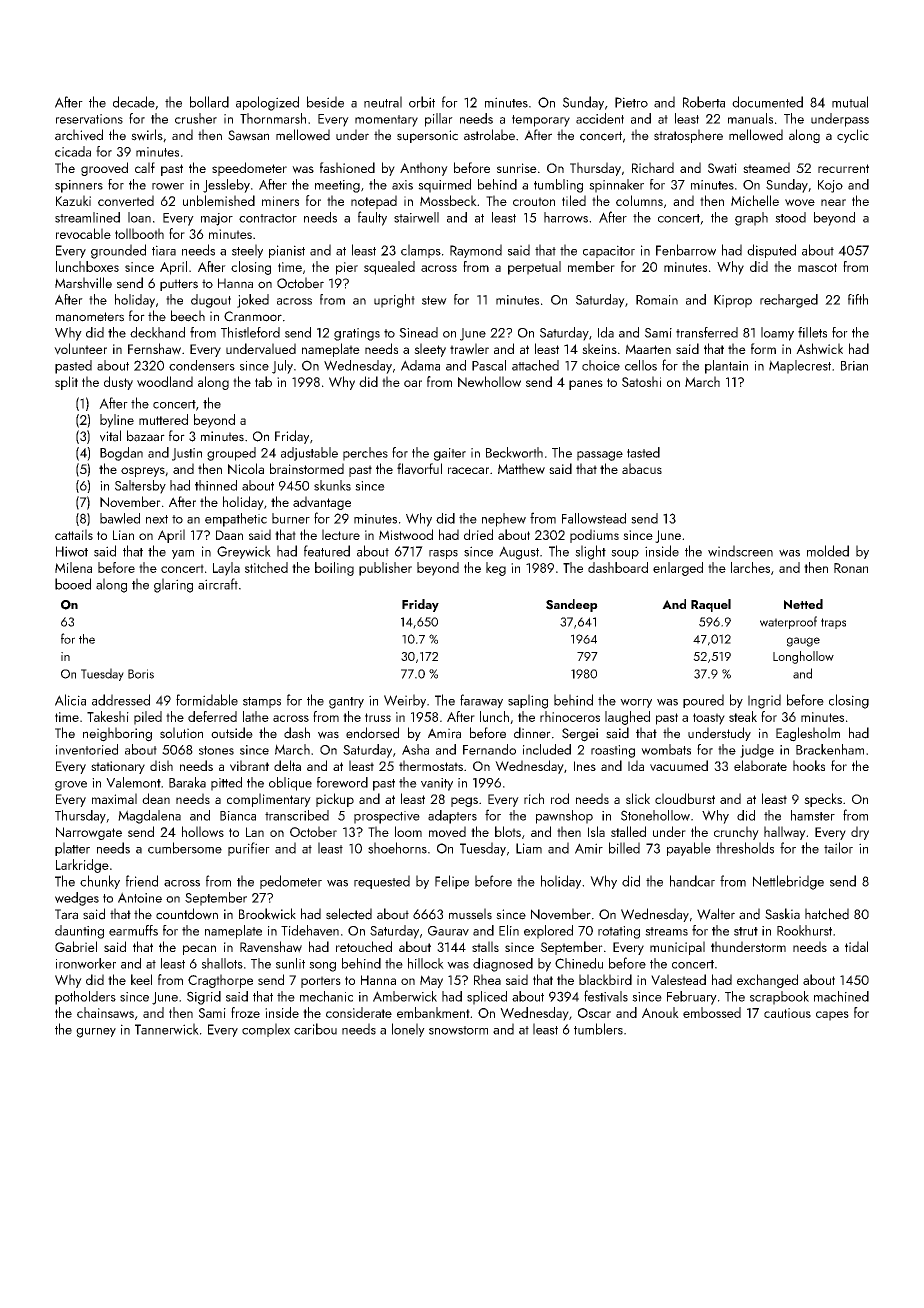  I want to click on potholders, so click(85, 998).
